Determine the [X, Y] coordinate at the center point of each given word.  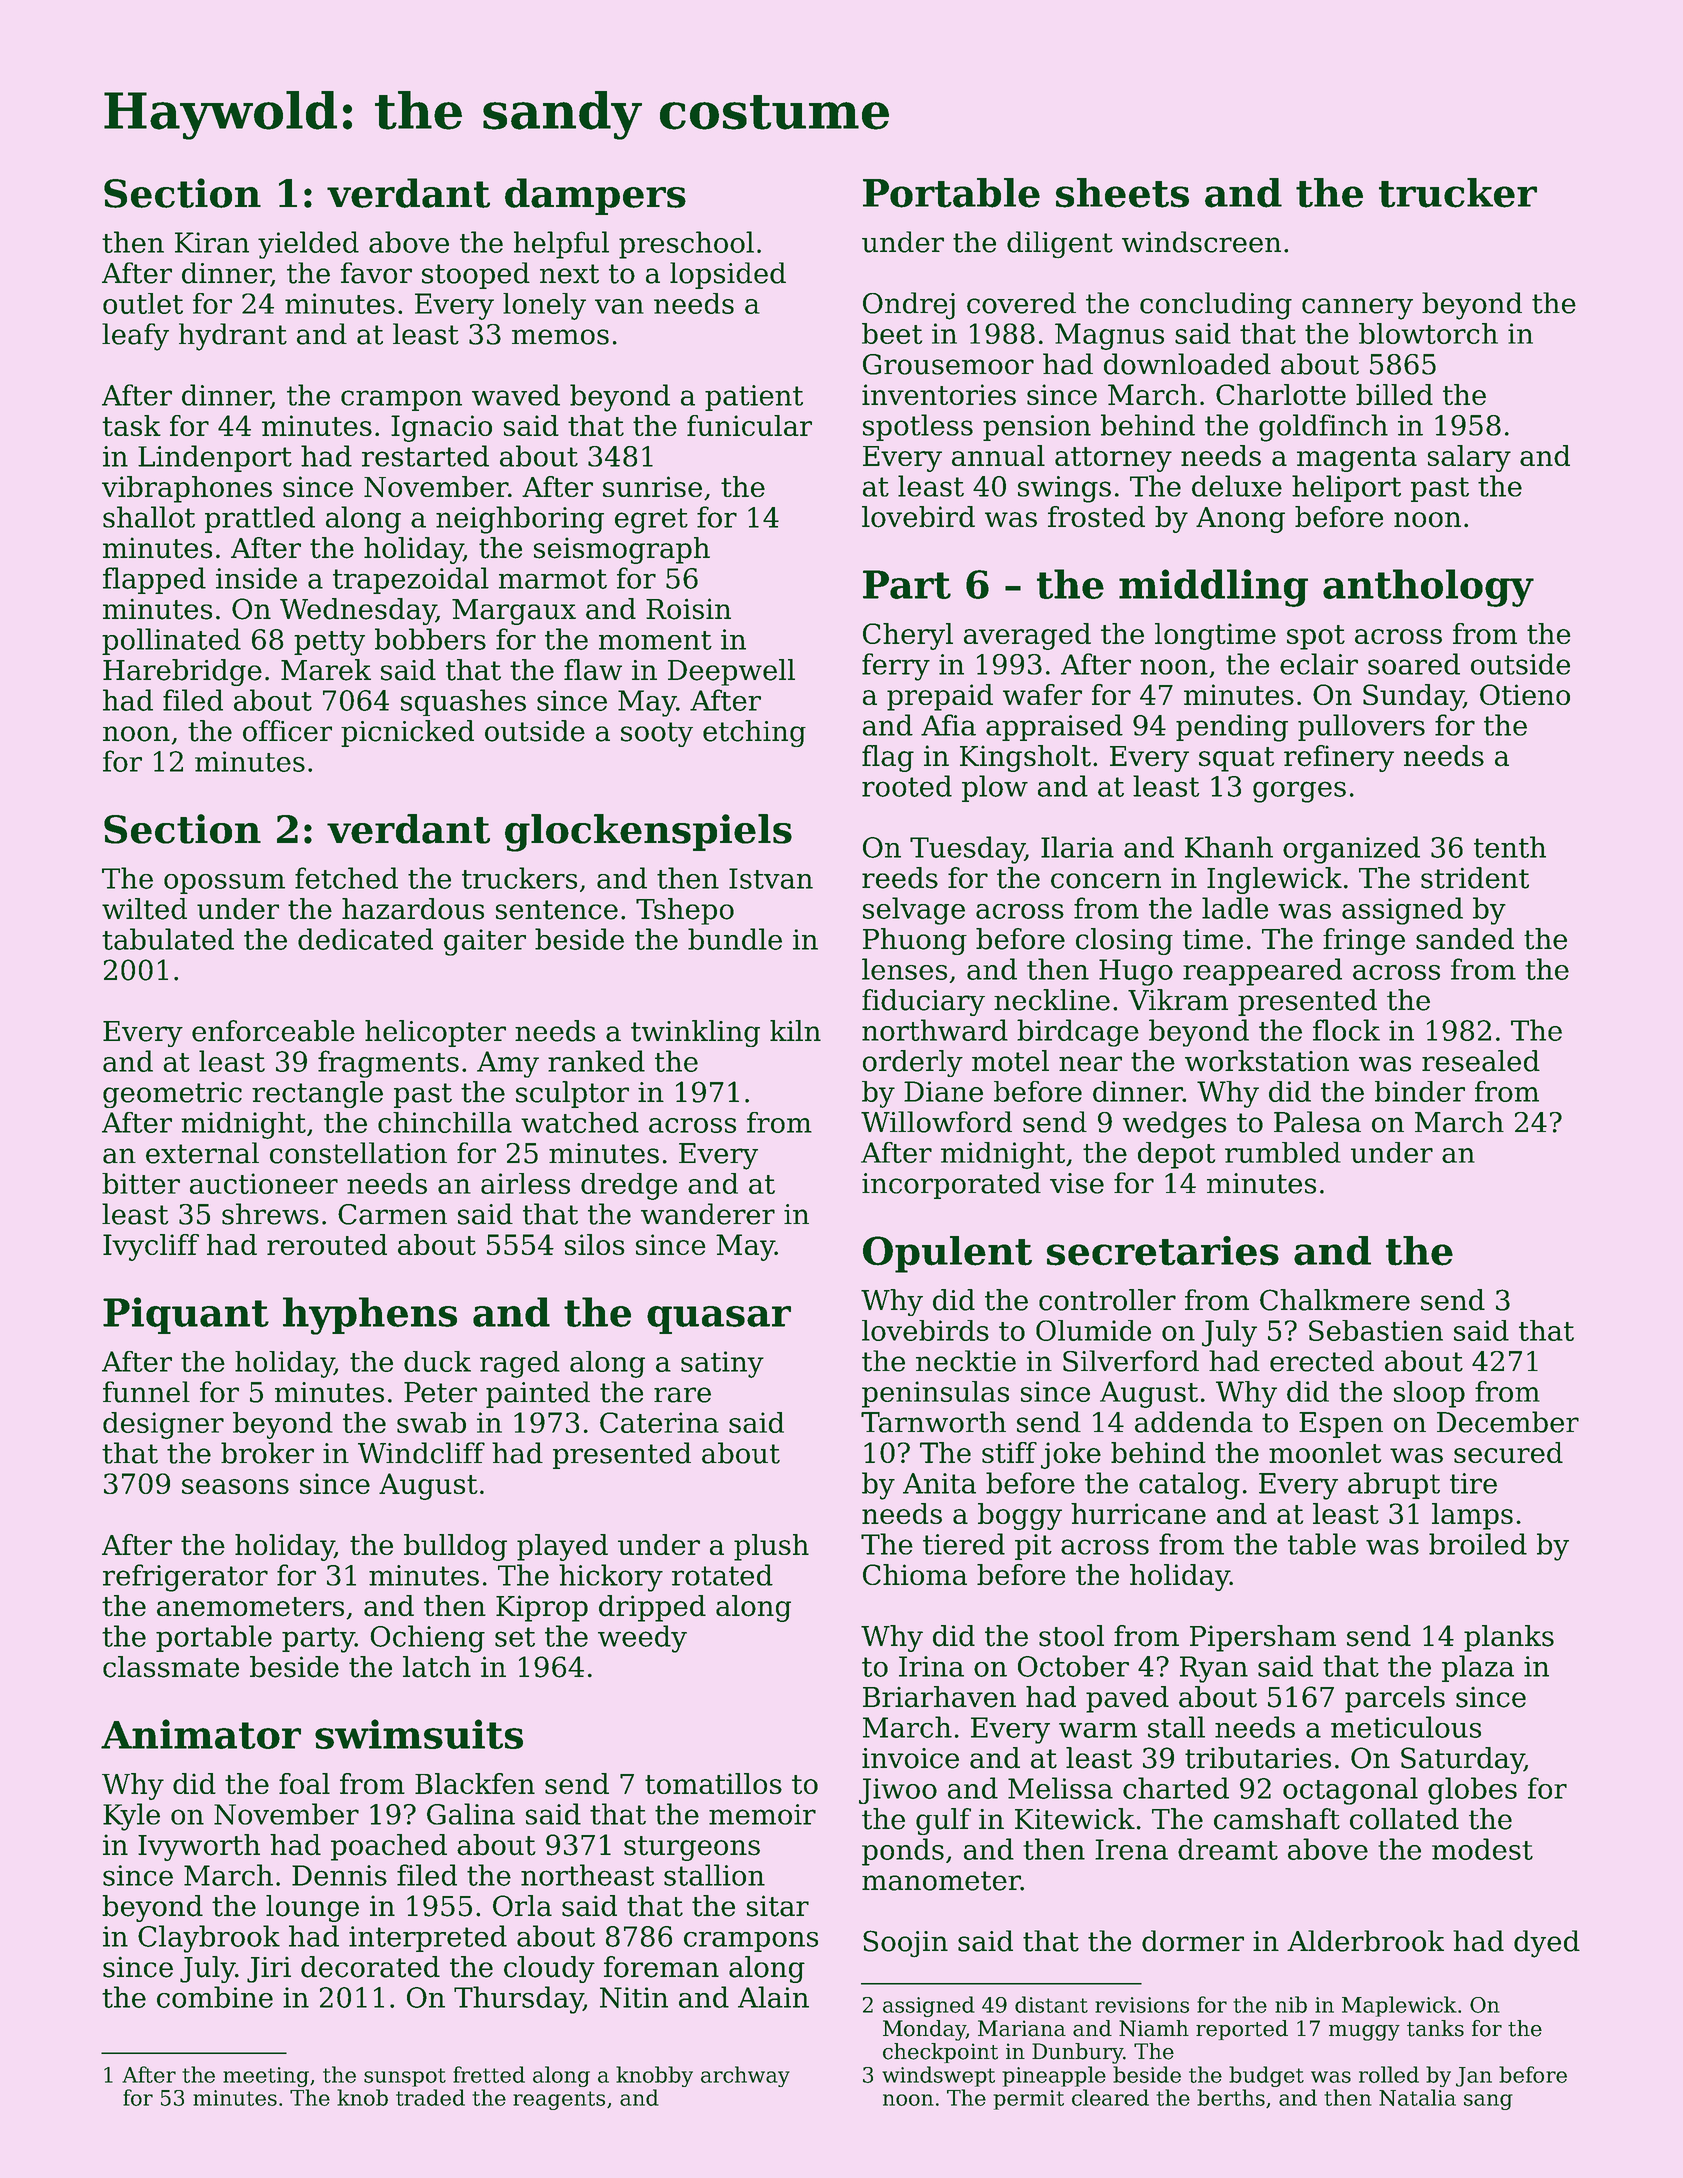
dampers [595, 196]
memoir [762, 1814]
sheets [1122, 193]
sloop [1429, 1394]
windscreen [1201, 242]
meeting [266, 2077]
